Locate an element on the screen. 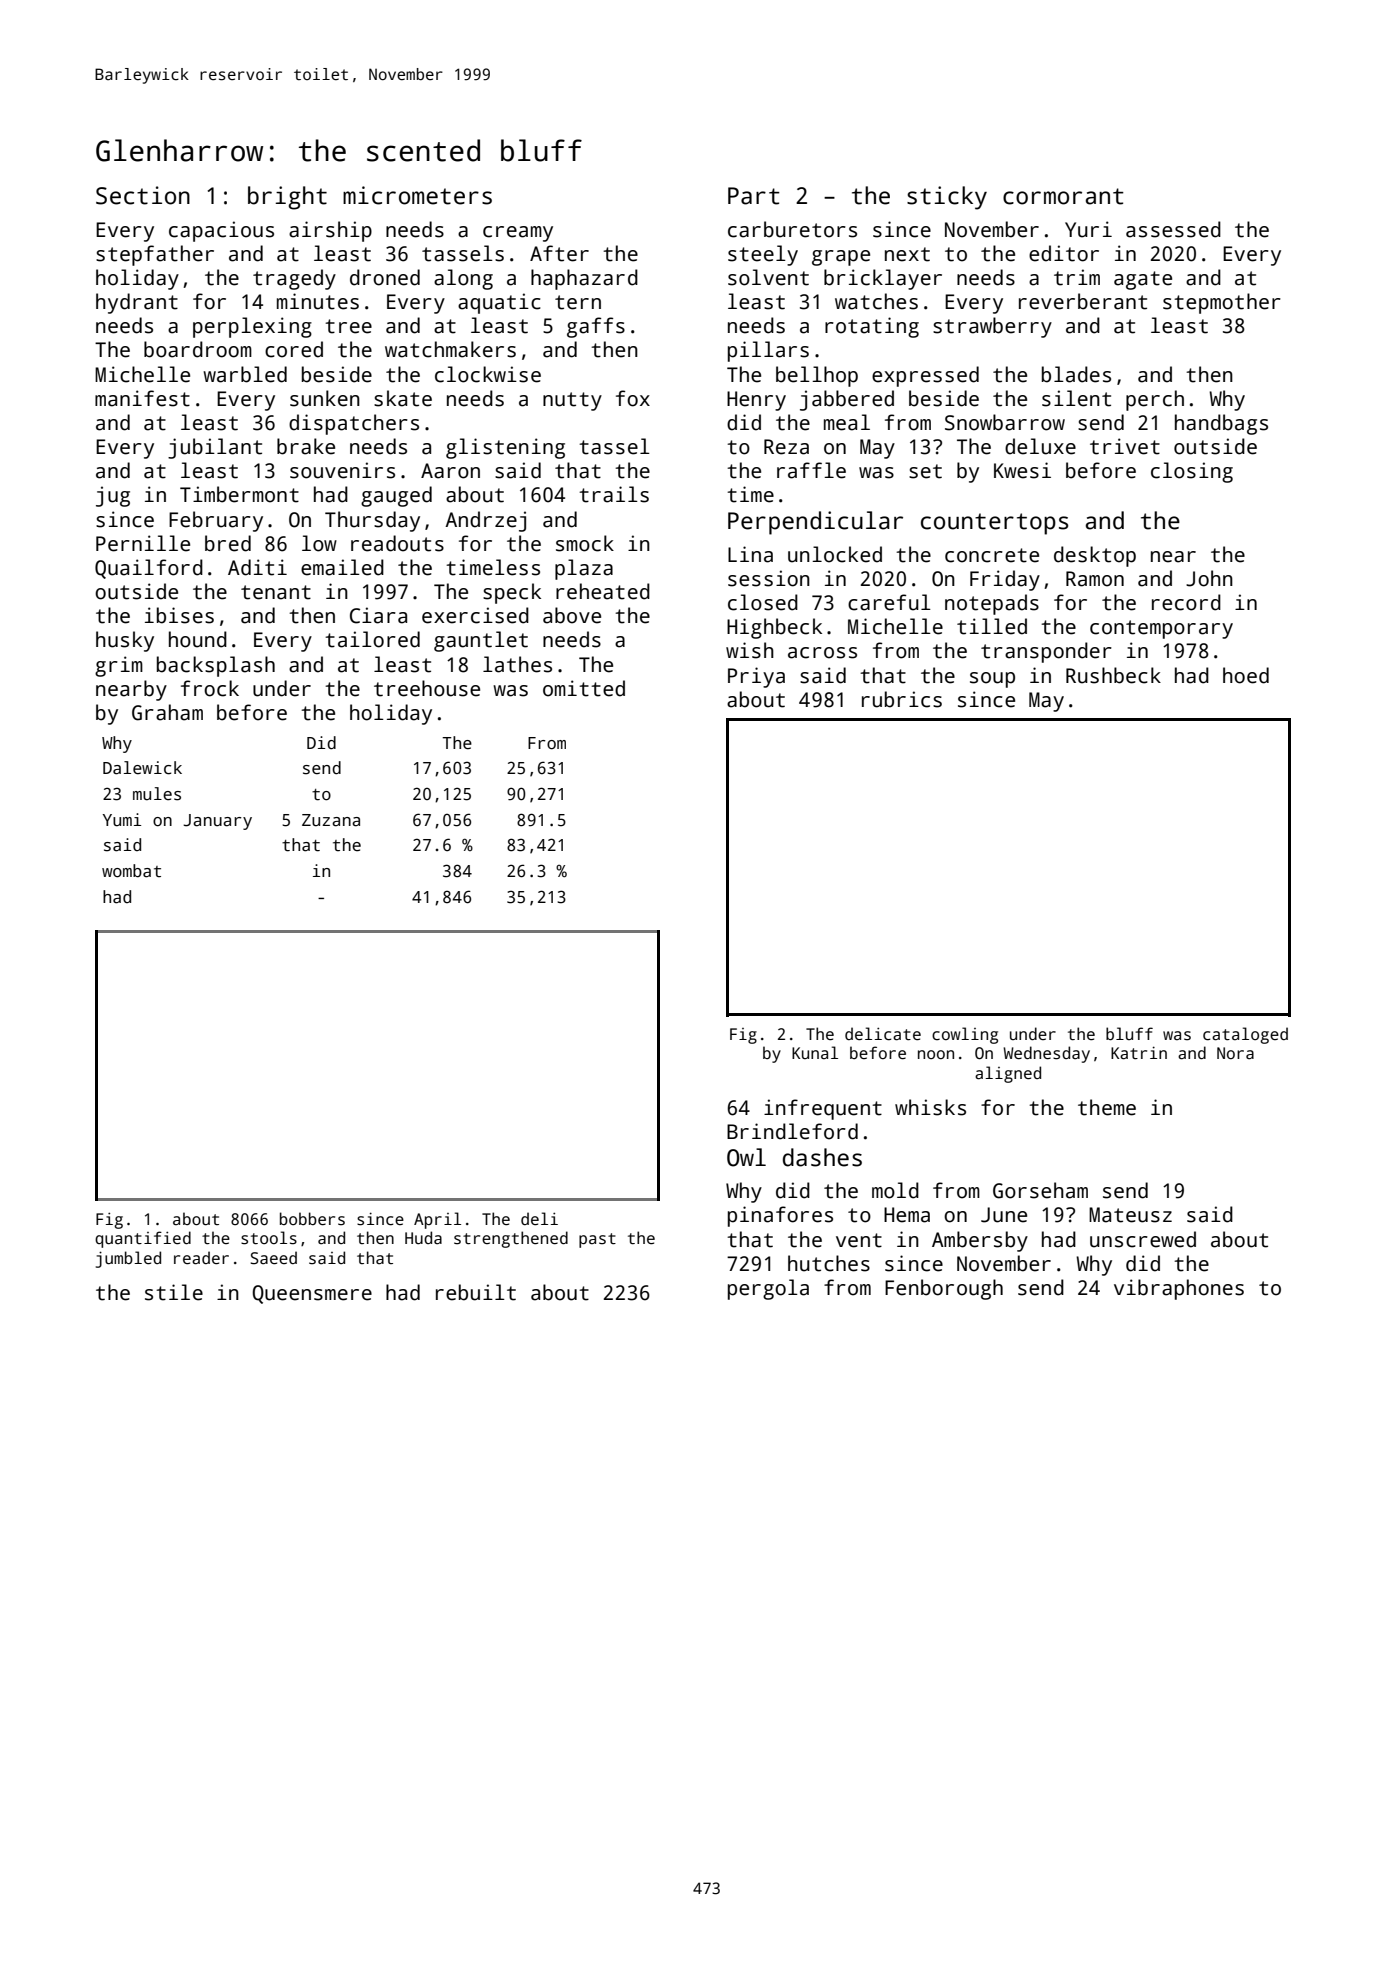  glistening is located at coordinates (505, 448).
